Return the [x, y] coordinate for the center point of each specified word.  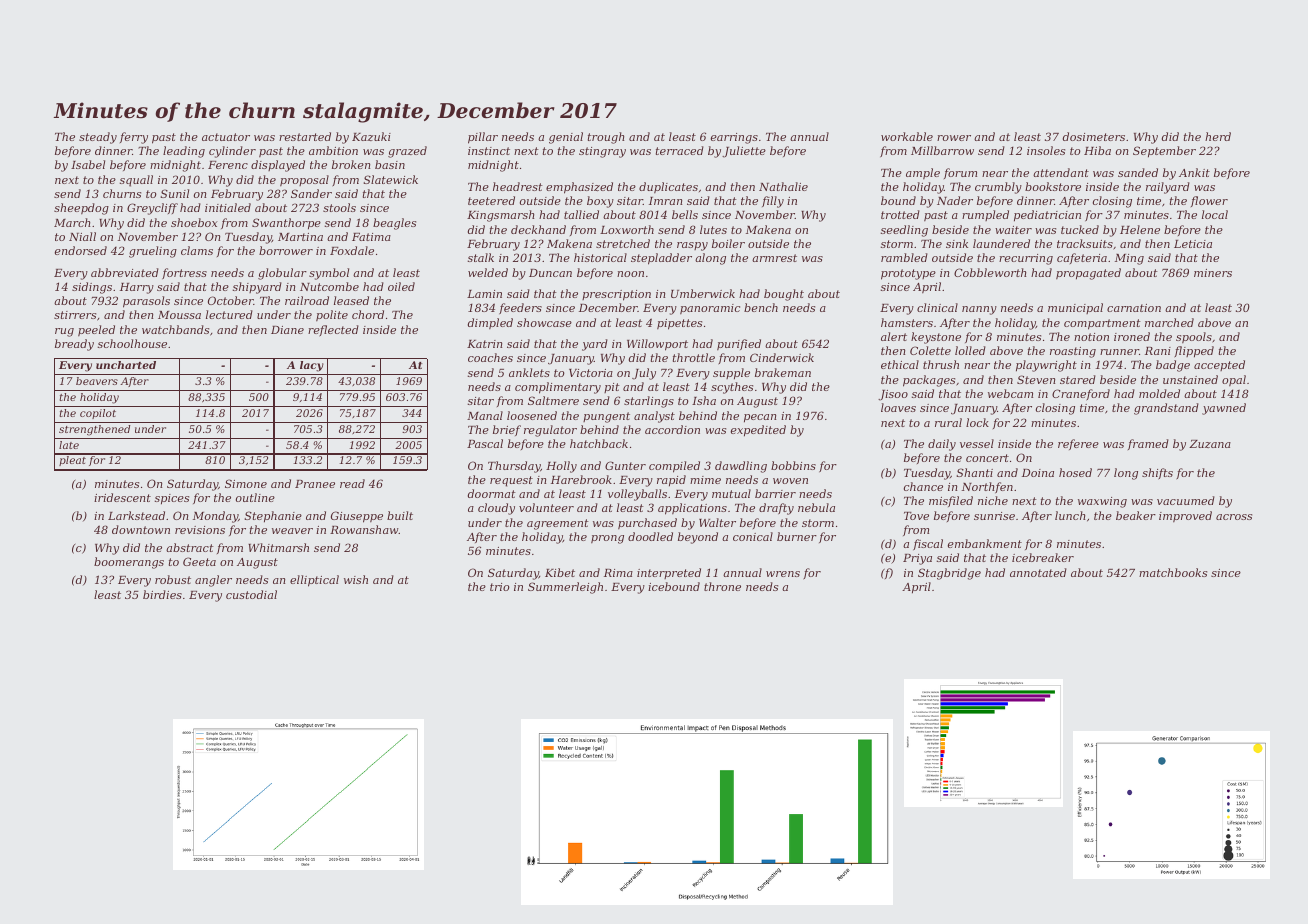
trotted [900, 214]
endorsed [81, 250]
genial [566, 138]
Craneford [1081, 394]
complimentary [558, 388]
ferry [134, 138]
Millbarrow [942, 150]
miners [1213, 273]
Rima [618, 573]
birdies [162, 594]
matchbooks [1173, 572]
